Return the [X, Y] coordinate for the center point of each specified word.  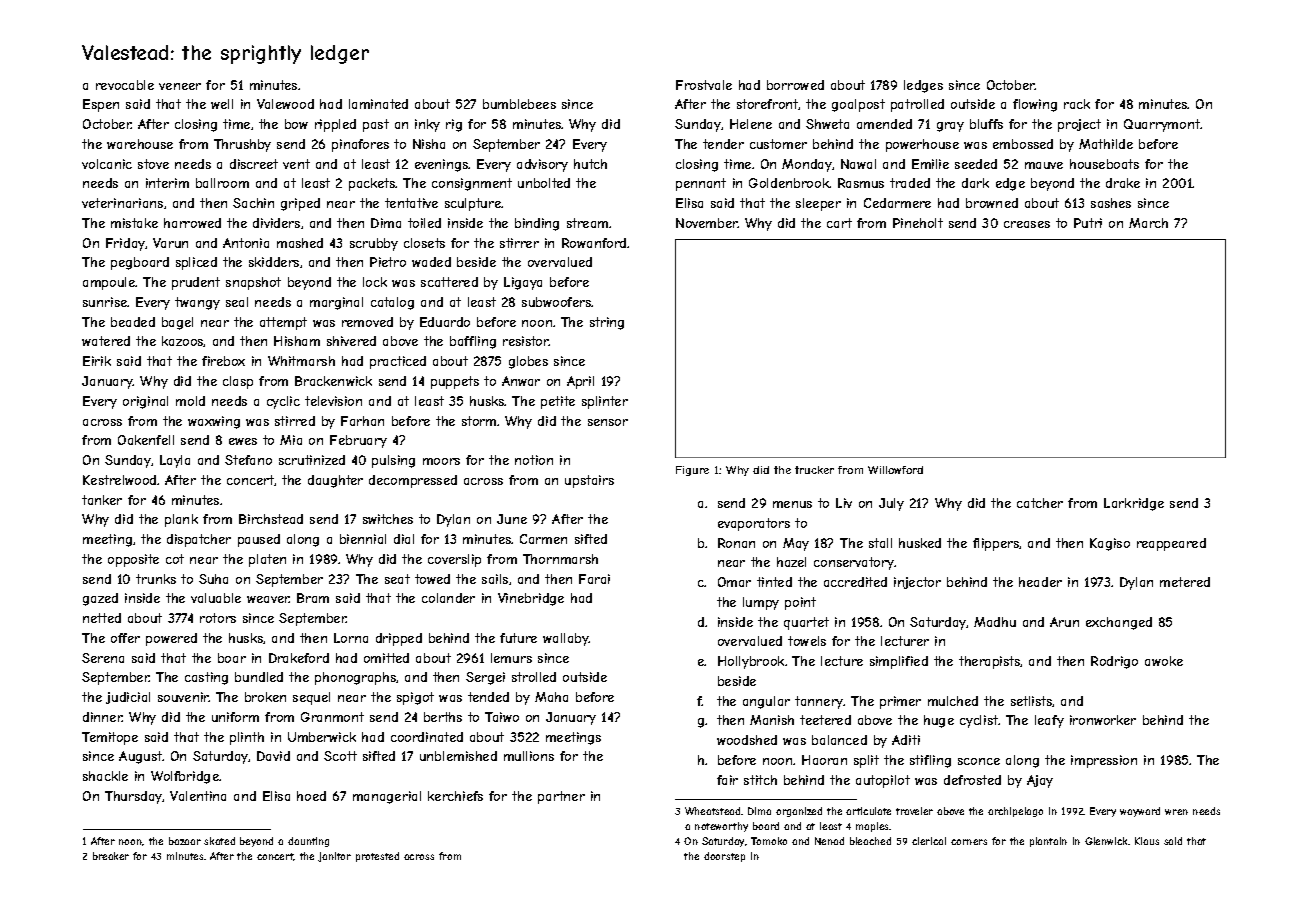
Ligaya [523, 283]
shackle [105, 776]
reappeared [1171, 544]
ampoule [109, 283]
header [1040, 582]
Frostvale [704, 85]
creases [1027, 224]
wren [1176, 812]
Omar [734, 582]
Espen [101, 105]
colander [448, 598]
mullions [529, 756]
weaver [268, 599]
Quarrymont [1162, 125]
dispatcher [199, 540]
